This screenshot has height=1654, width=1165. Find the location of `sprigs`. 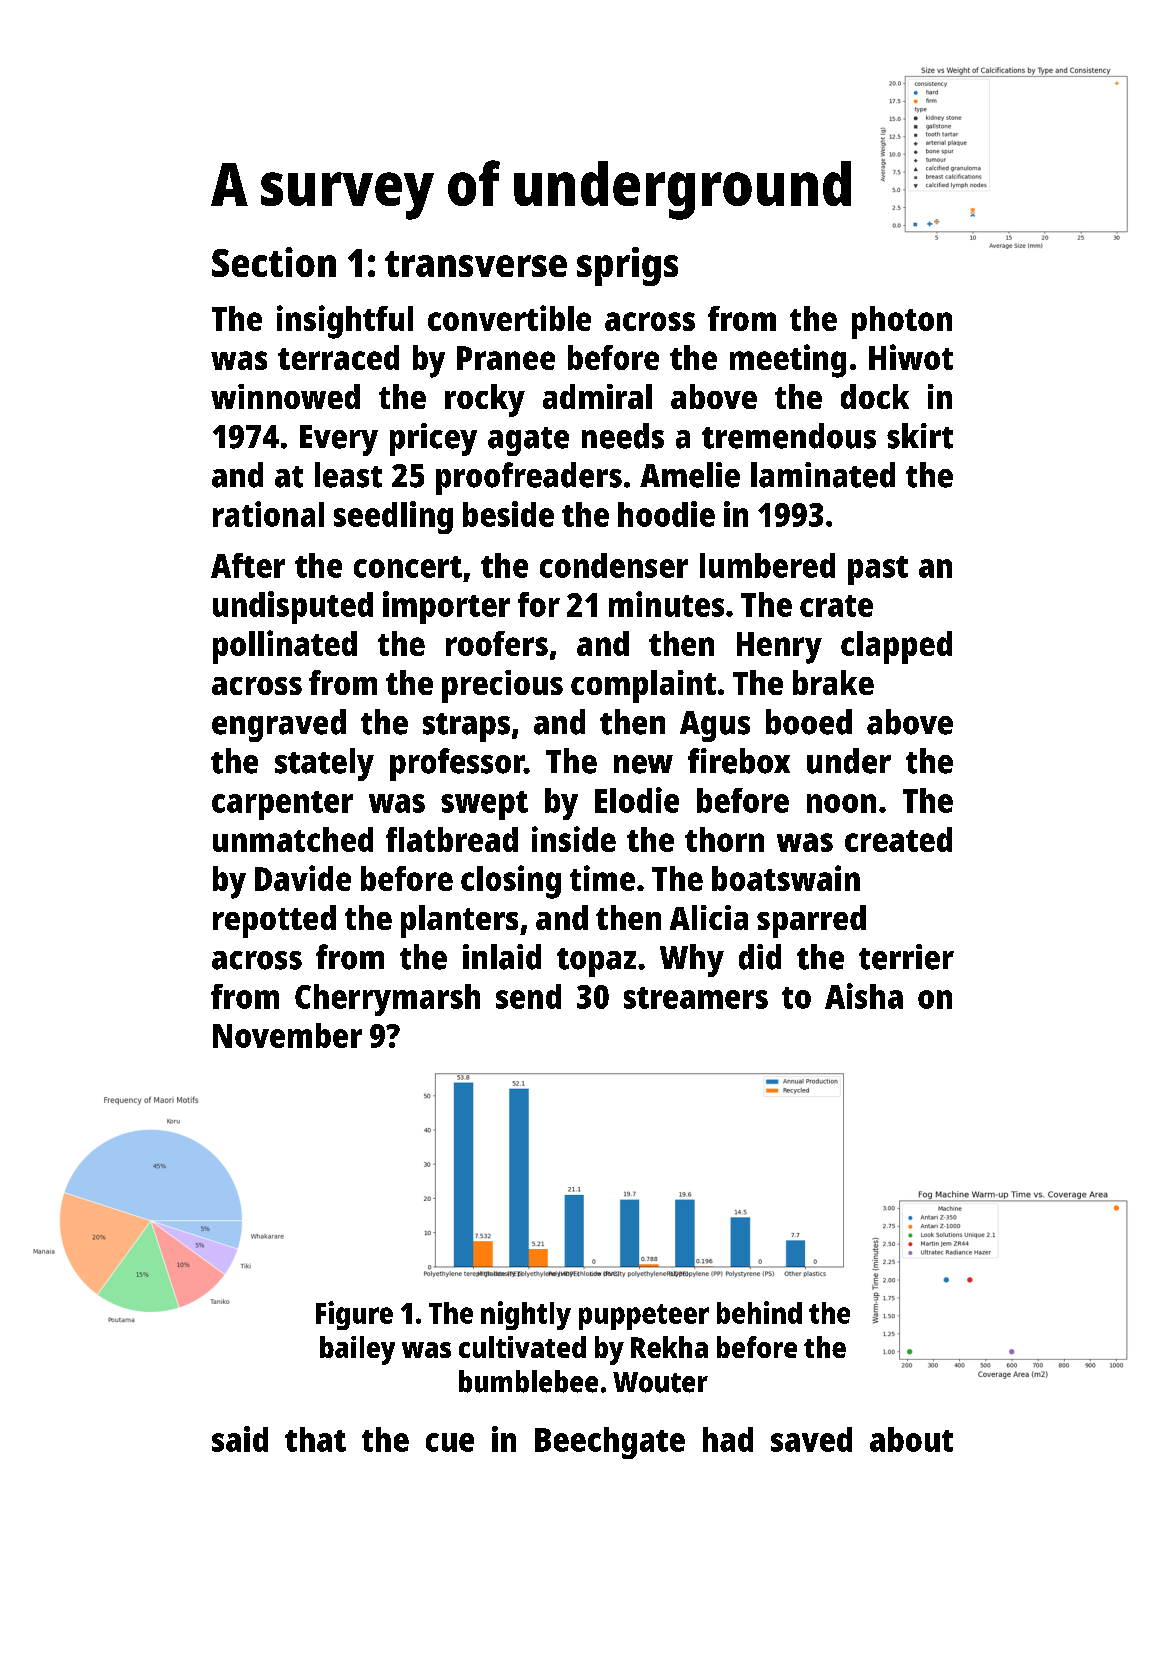

sprigs is located at coordinates (627, 266).
